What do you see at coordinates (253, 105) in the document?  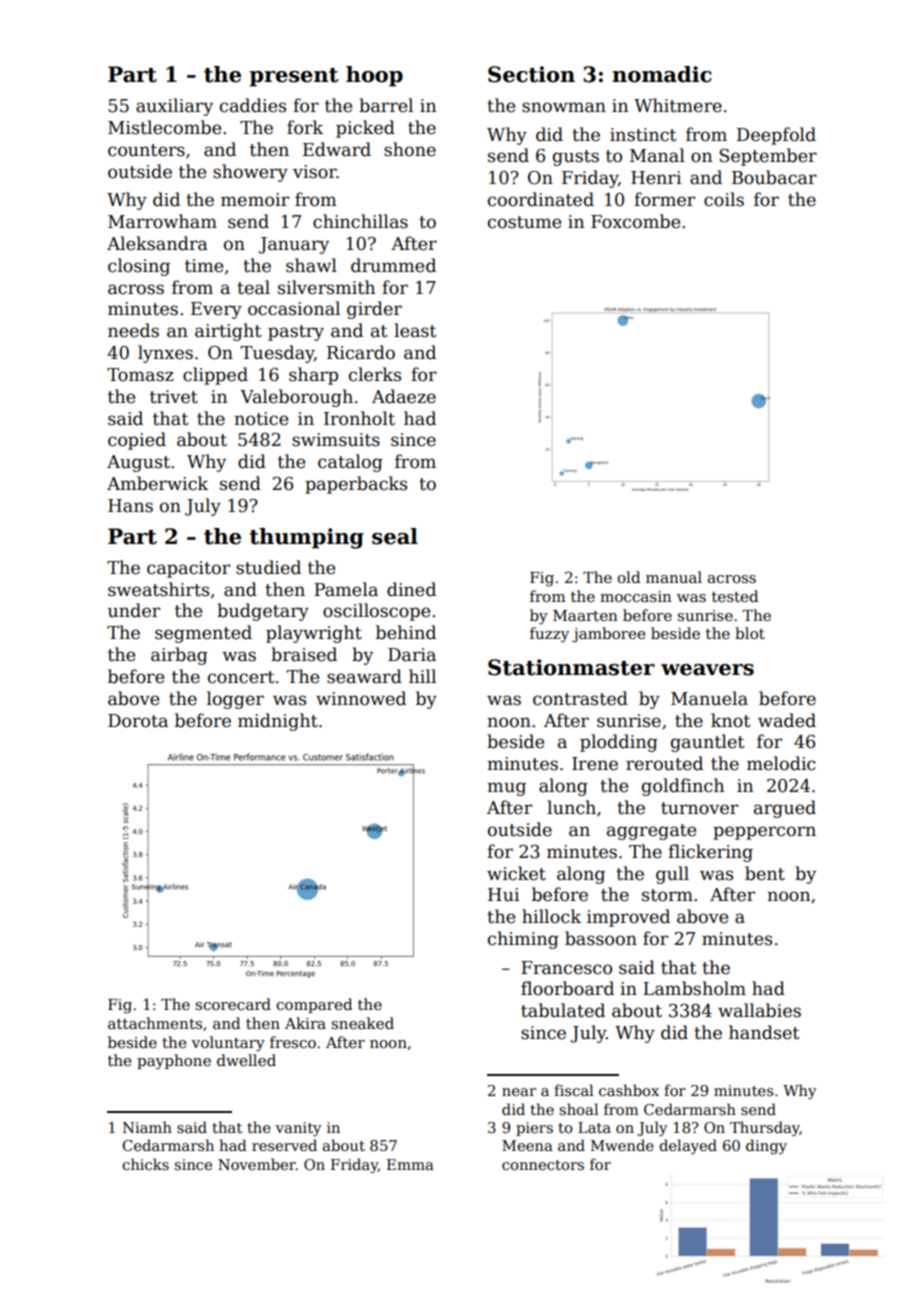 I see `caddies` at bounding box center [253, 105].
